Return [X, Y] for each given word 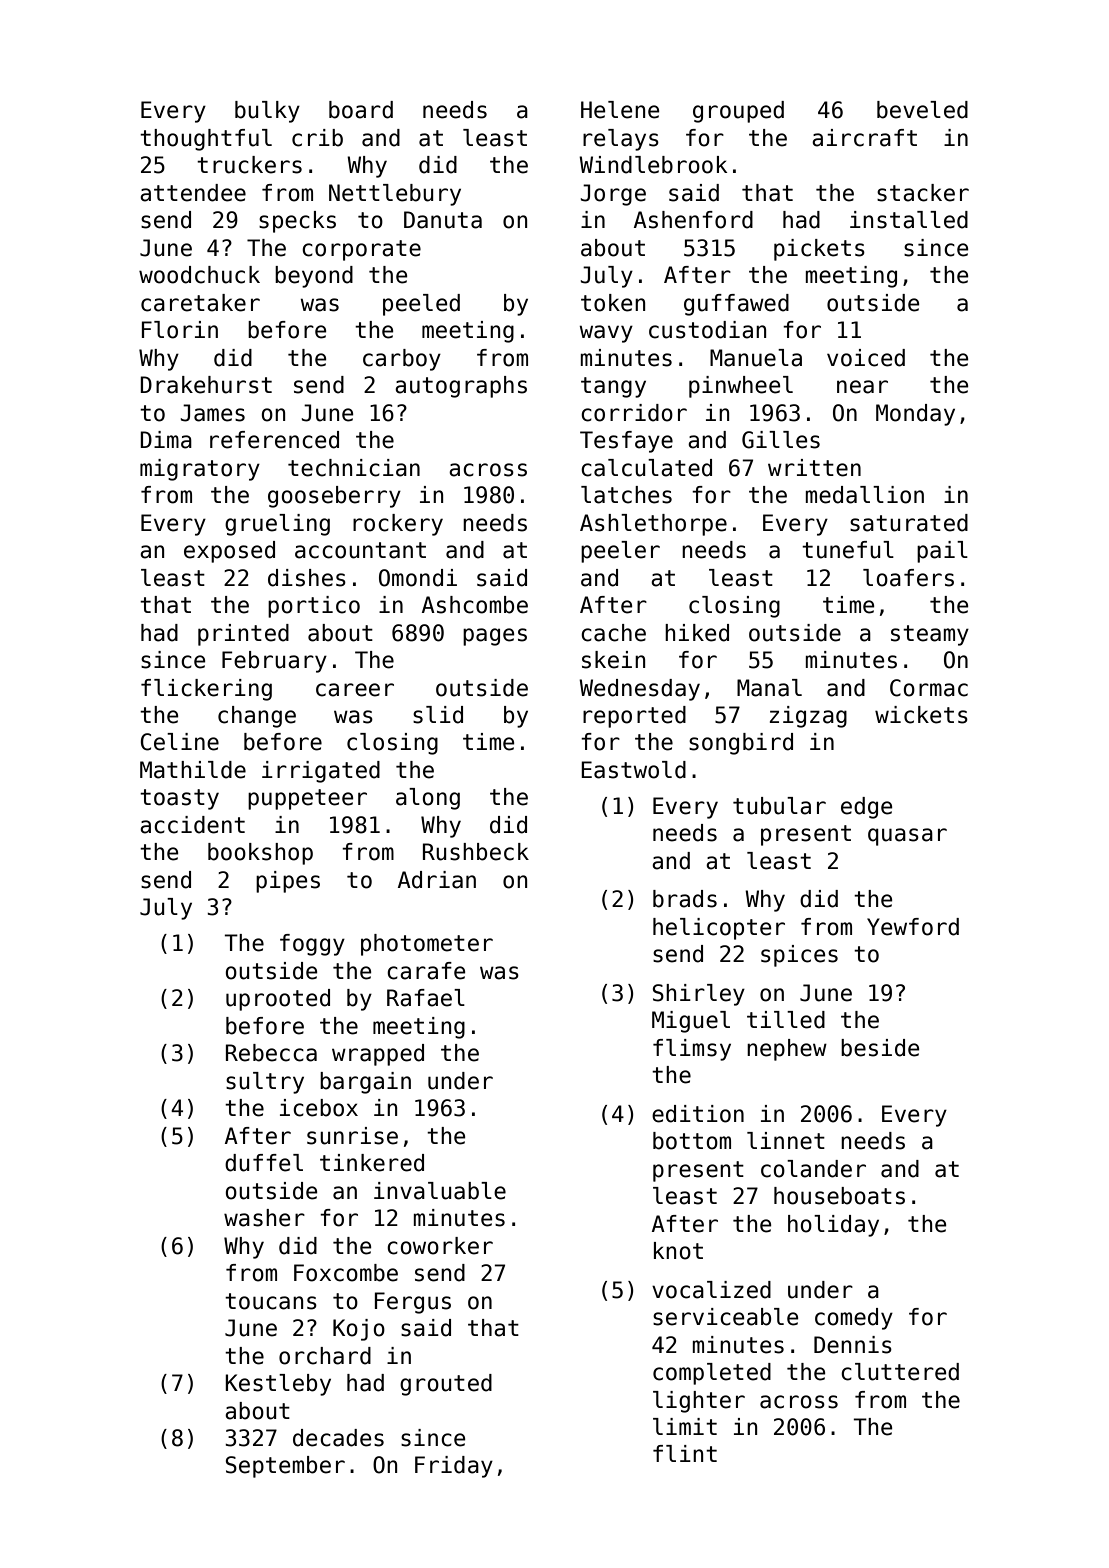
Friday [454, 1467]
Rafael [426, 998]
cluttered [900, 1372]
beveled [922, 110]
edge [866, 808]
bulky [267, 112]
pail [942, 552]
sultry [265, 1083]
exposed [229, 552]
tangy [613, 387]
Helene [620, 110]
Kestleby [278, 1385]
